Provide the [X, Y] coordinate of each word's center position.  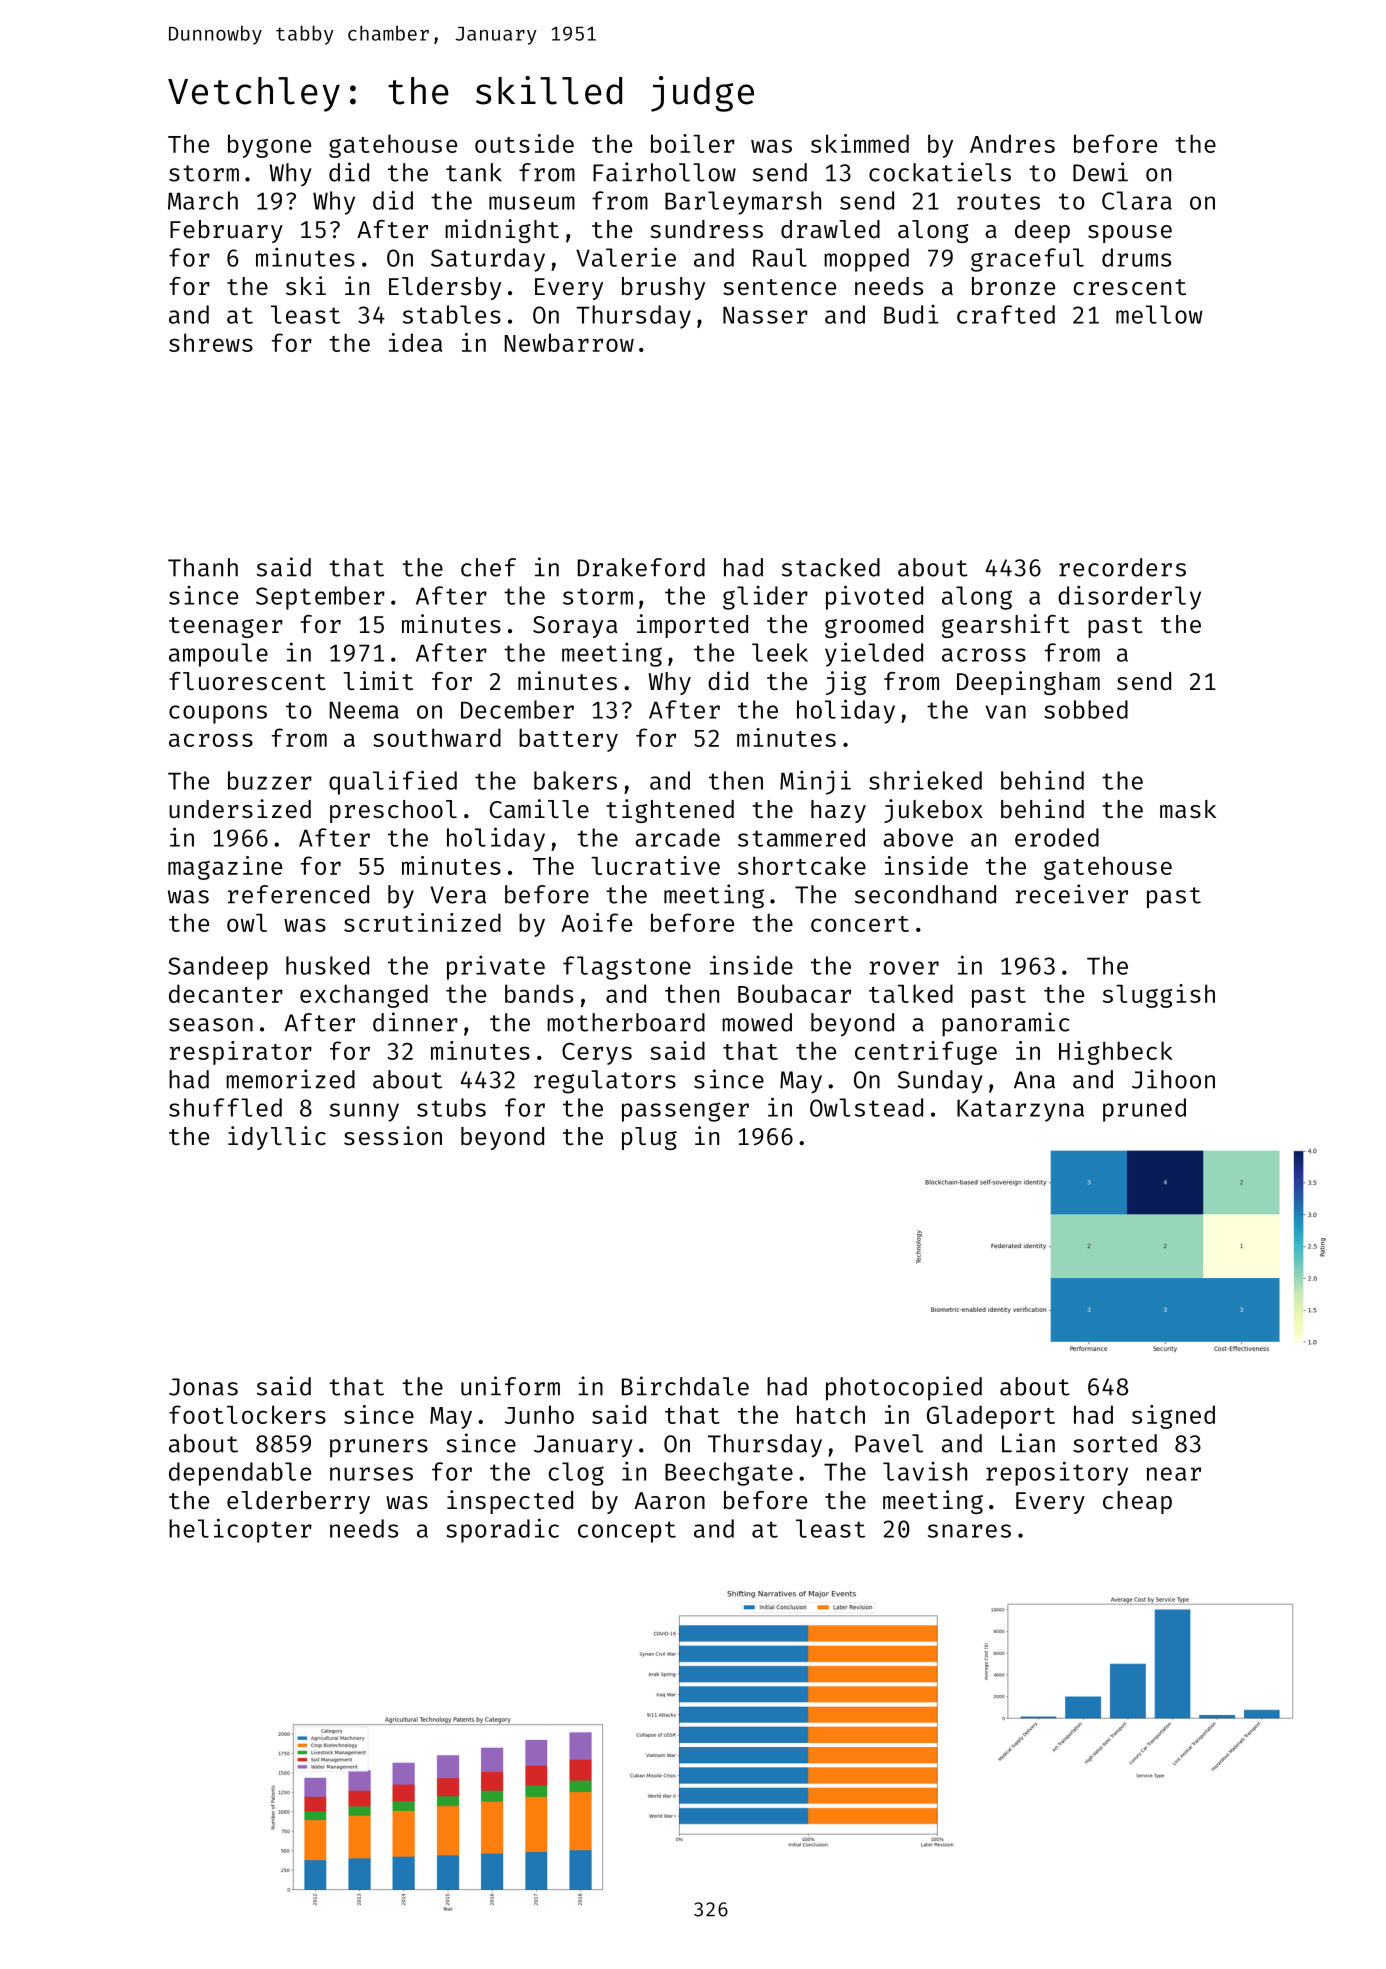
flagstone [627, 968]
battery [568, 740]
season [211, 1025]
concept [627, 1532]
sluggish [1159, 996]
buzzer [270, 780]
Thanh [203, 567]
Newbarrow [569, 342]
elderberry [298, 1502]
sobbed [1086, 709]
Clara [1137, 200]
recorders [1122, 567]
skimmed [860, 143]
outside [524, 143]
